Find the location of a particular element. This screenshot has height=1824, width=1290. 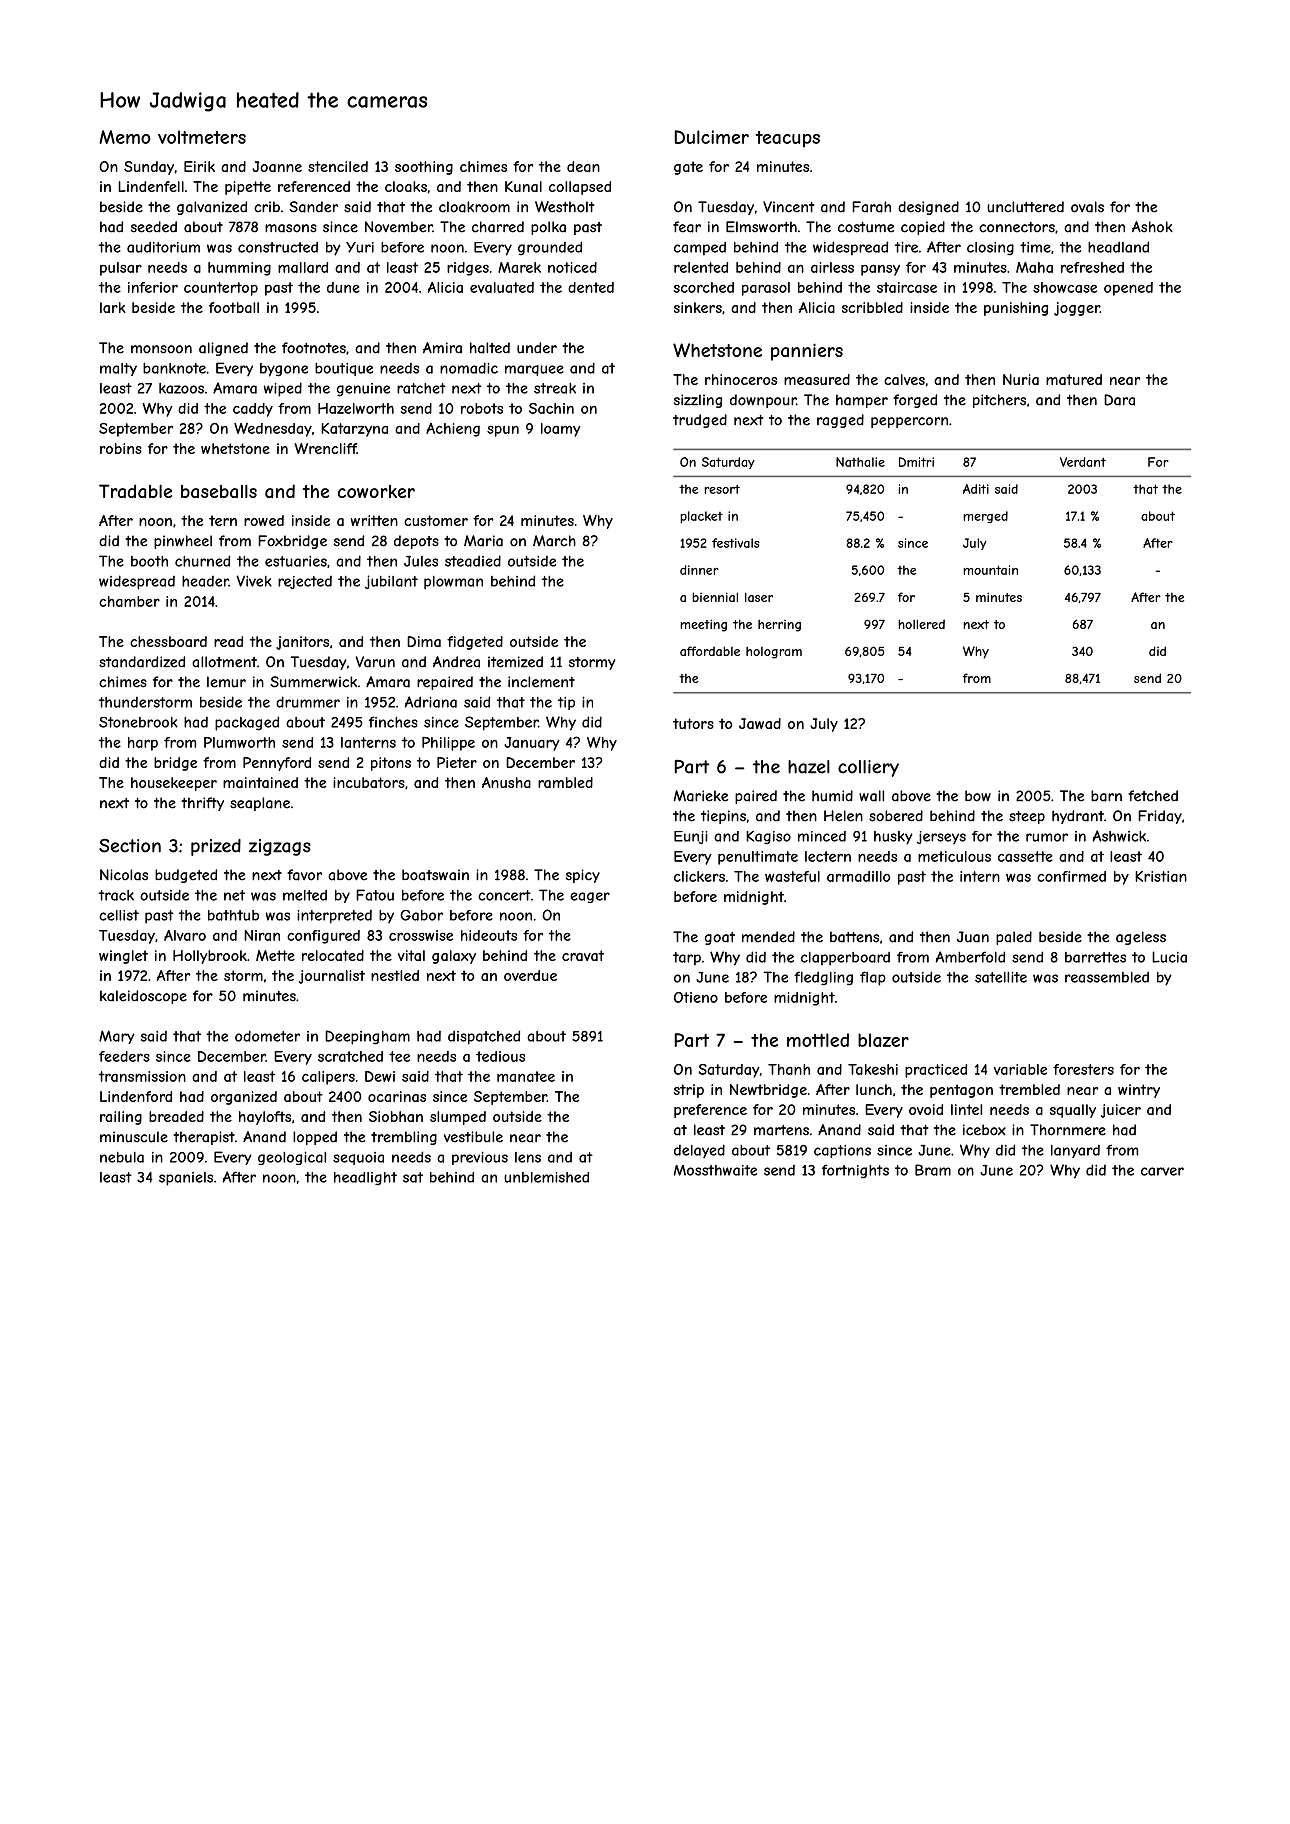

nestled is located at coordinates (395, 975).
